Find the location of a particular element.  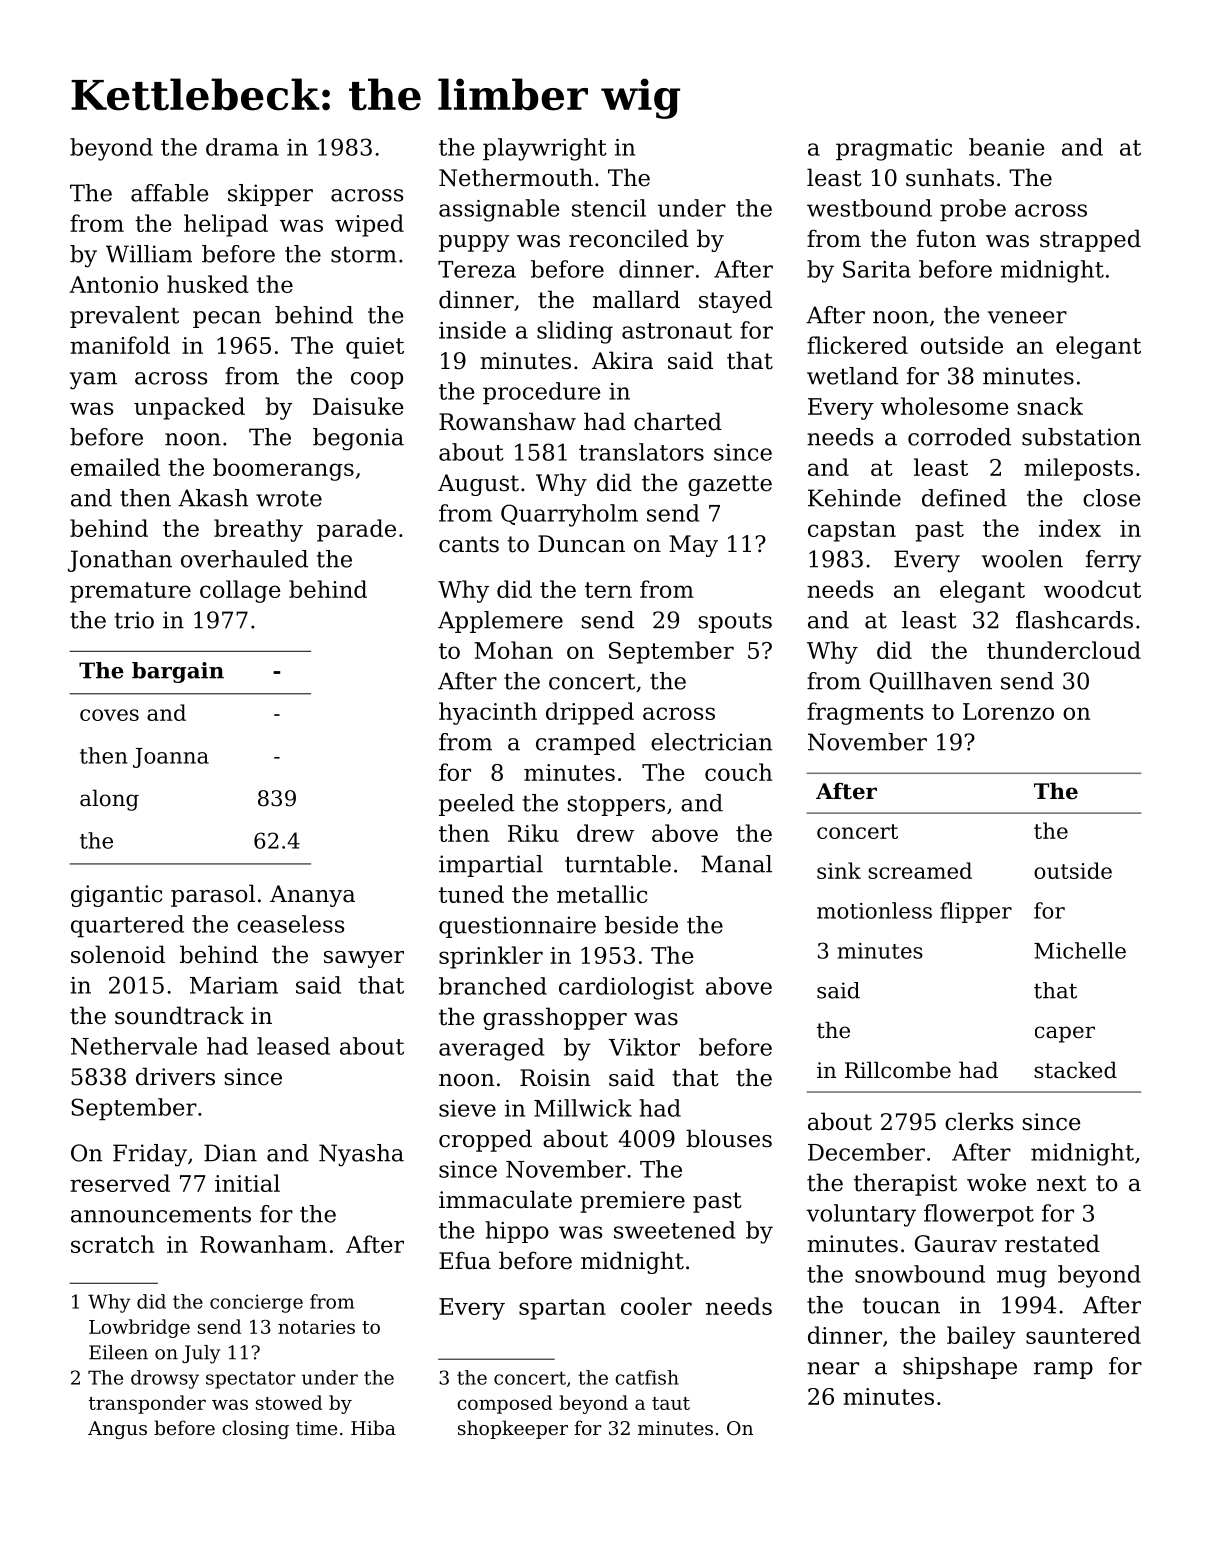

shipshape is located at coordinates (960, 1368).
